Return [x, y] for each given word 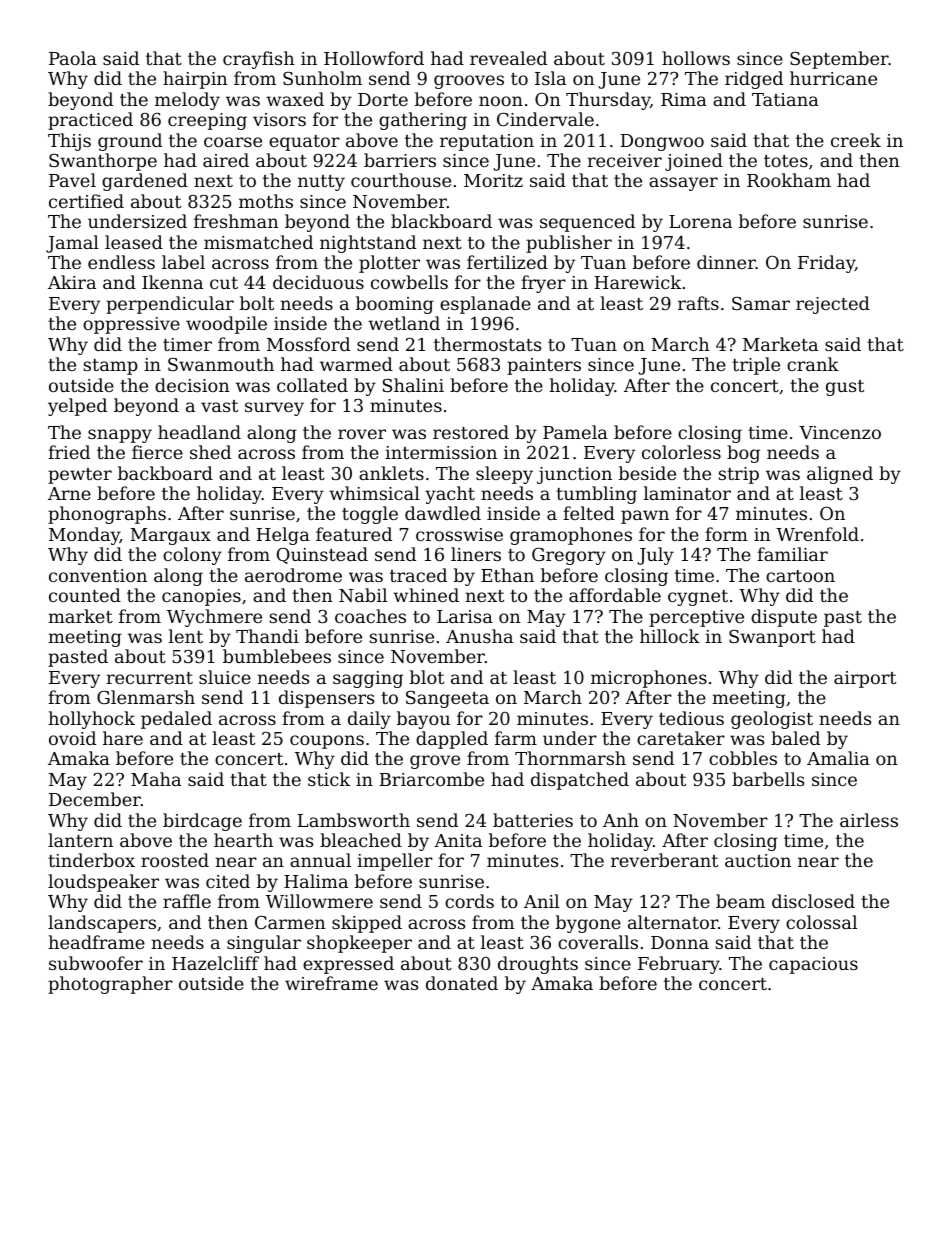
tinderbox [91, 860]
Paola [73, 58]
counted [85, 595]
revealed [508, 58]
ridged [754, 80]
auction [758, 860]
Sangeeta [447, 699]
